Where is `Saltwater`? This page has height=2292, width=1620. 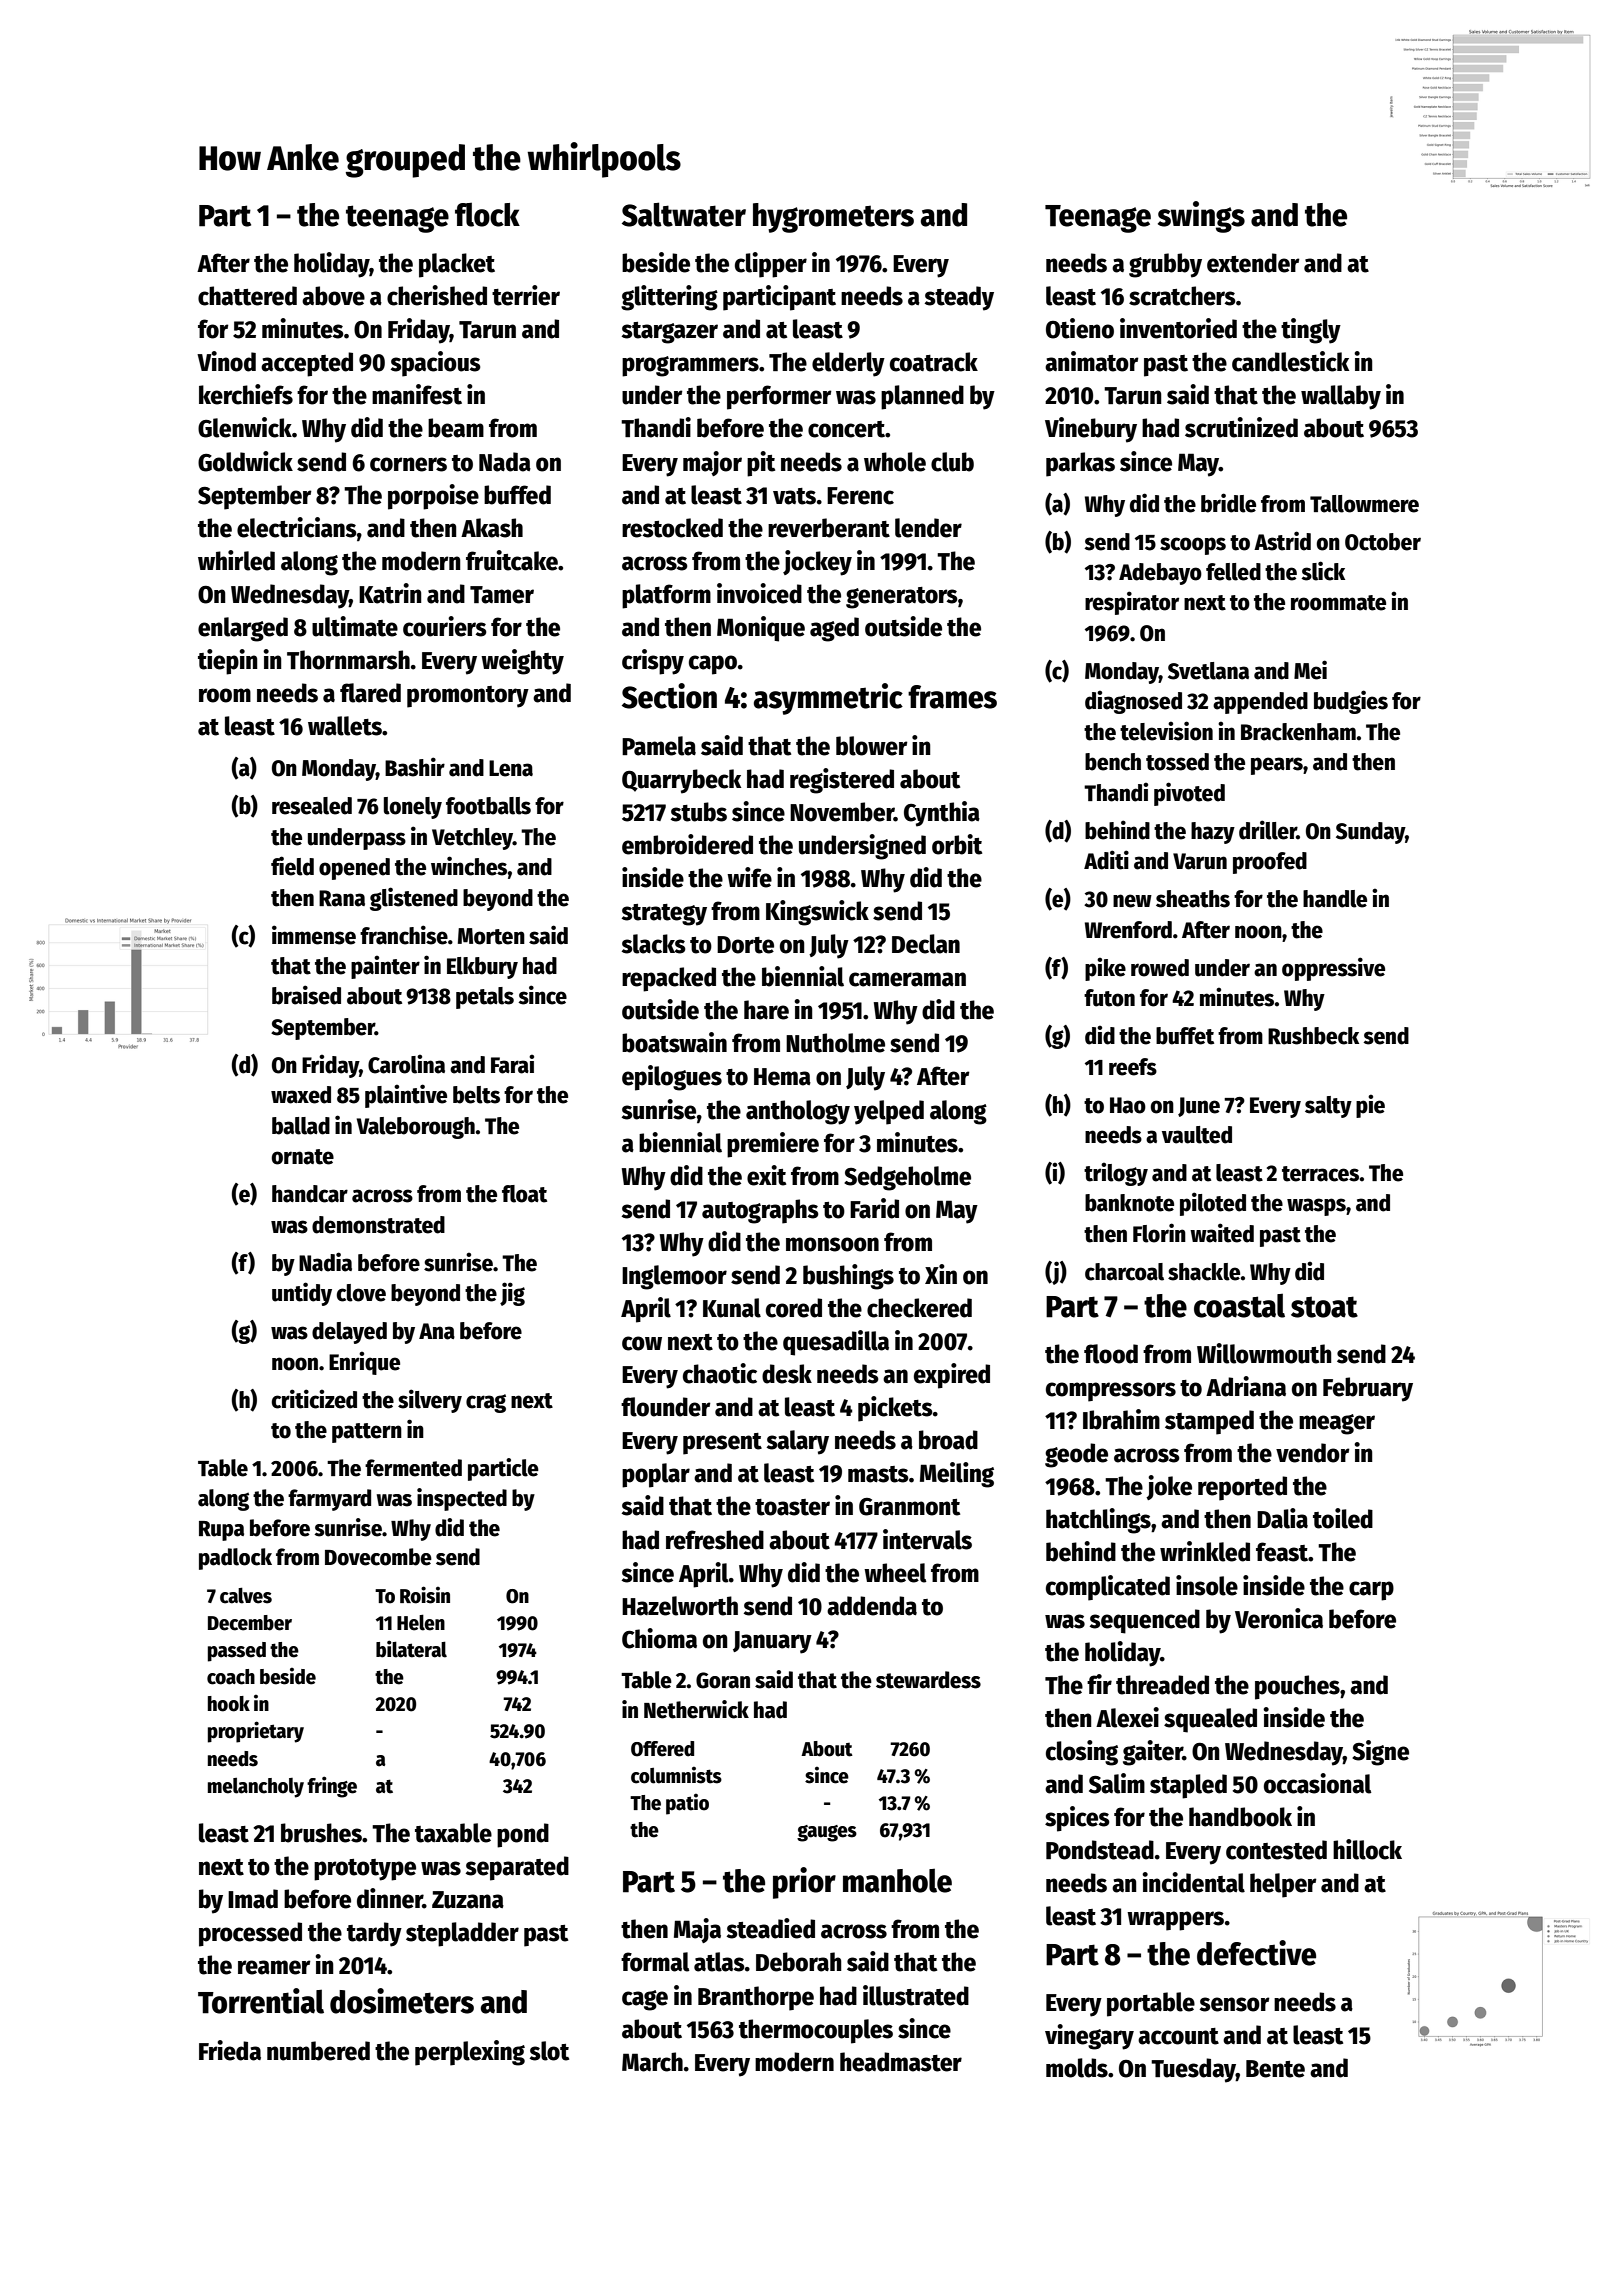 Saltwater is located at coordinates (684, 214).
